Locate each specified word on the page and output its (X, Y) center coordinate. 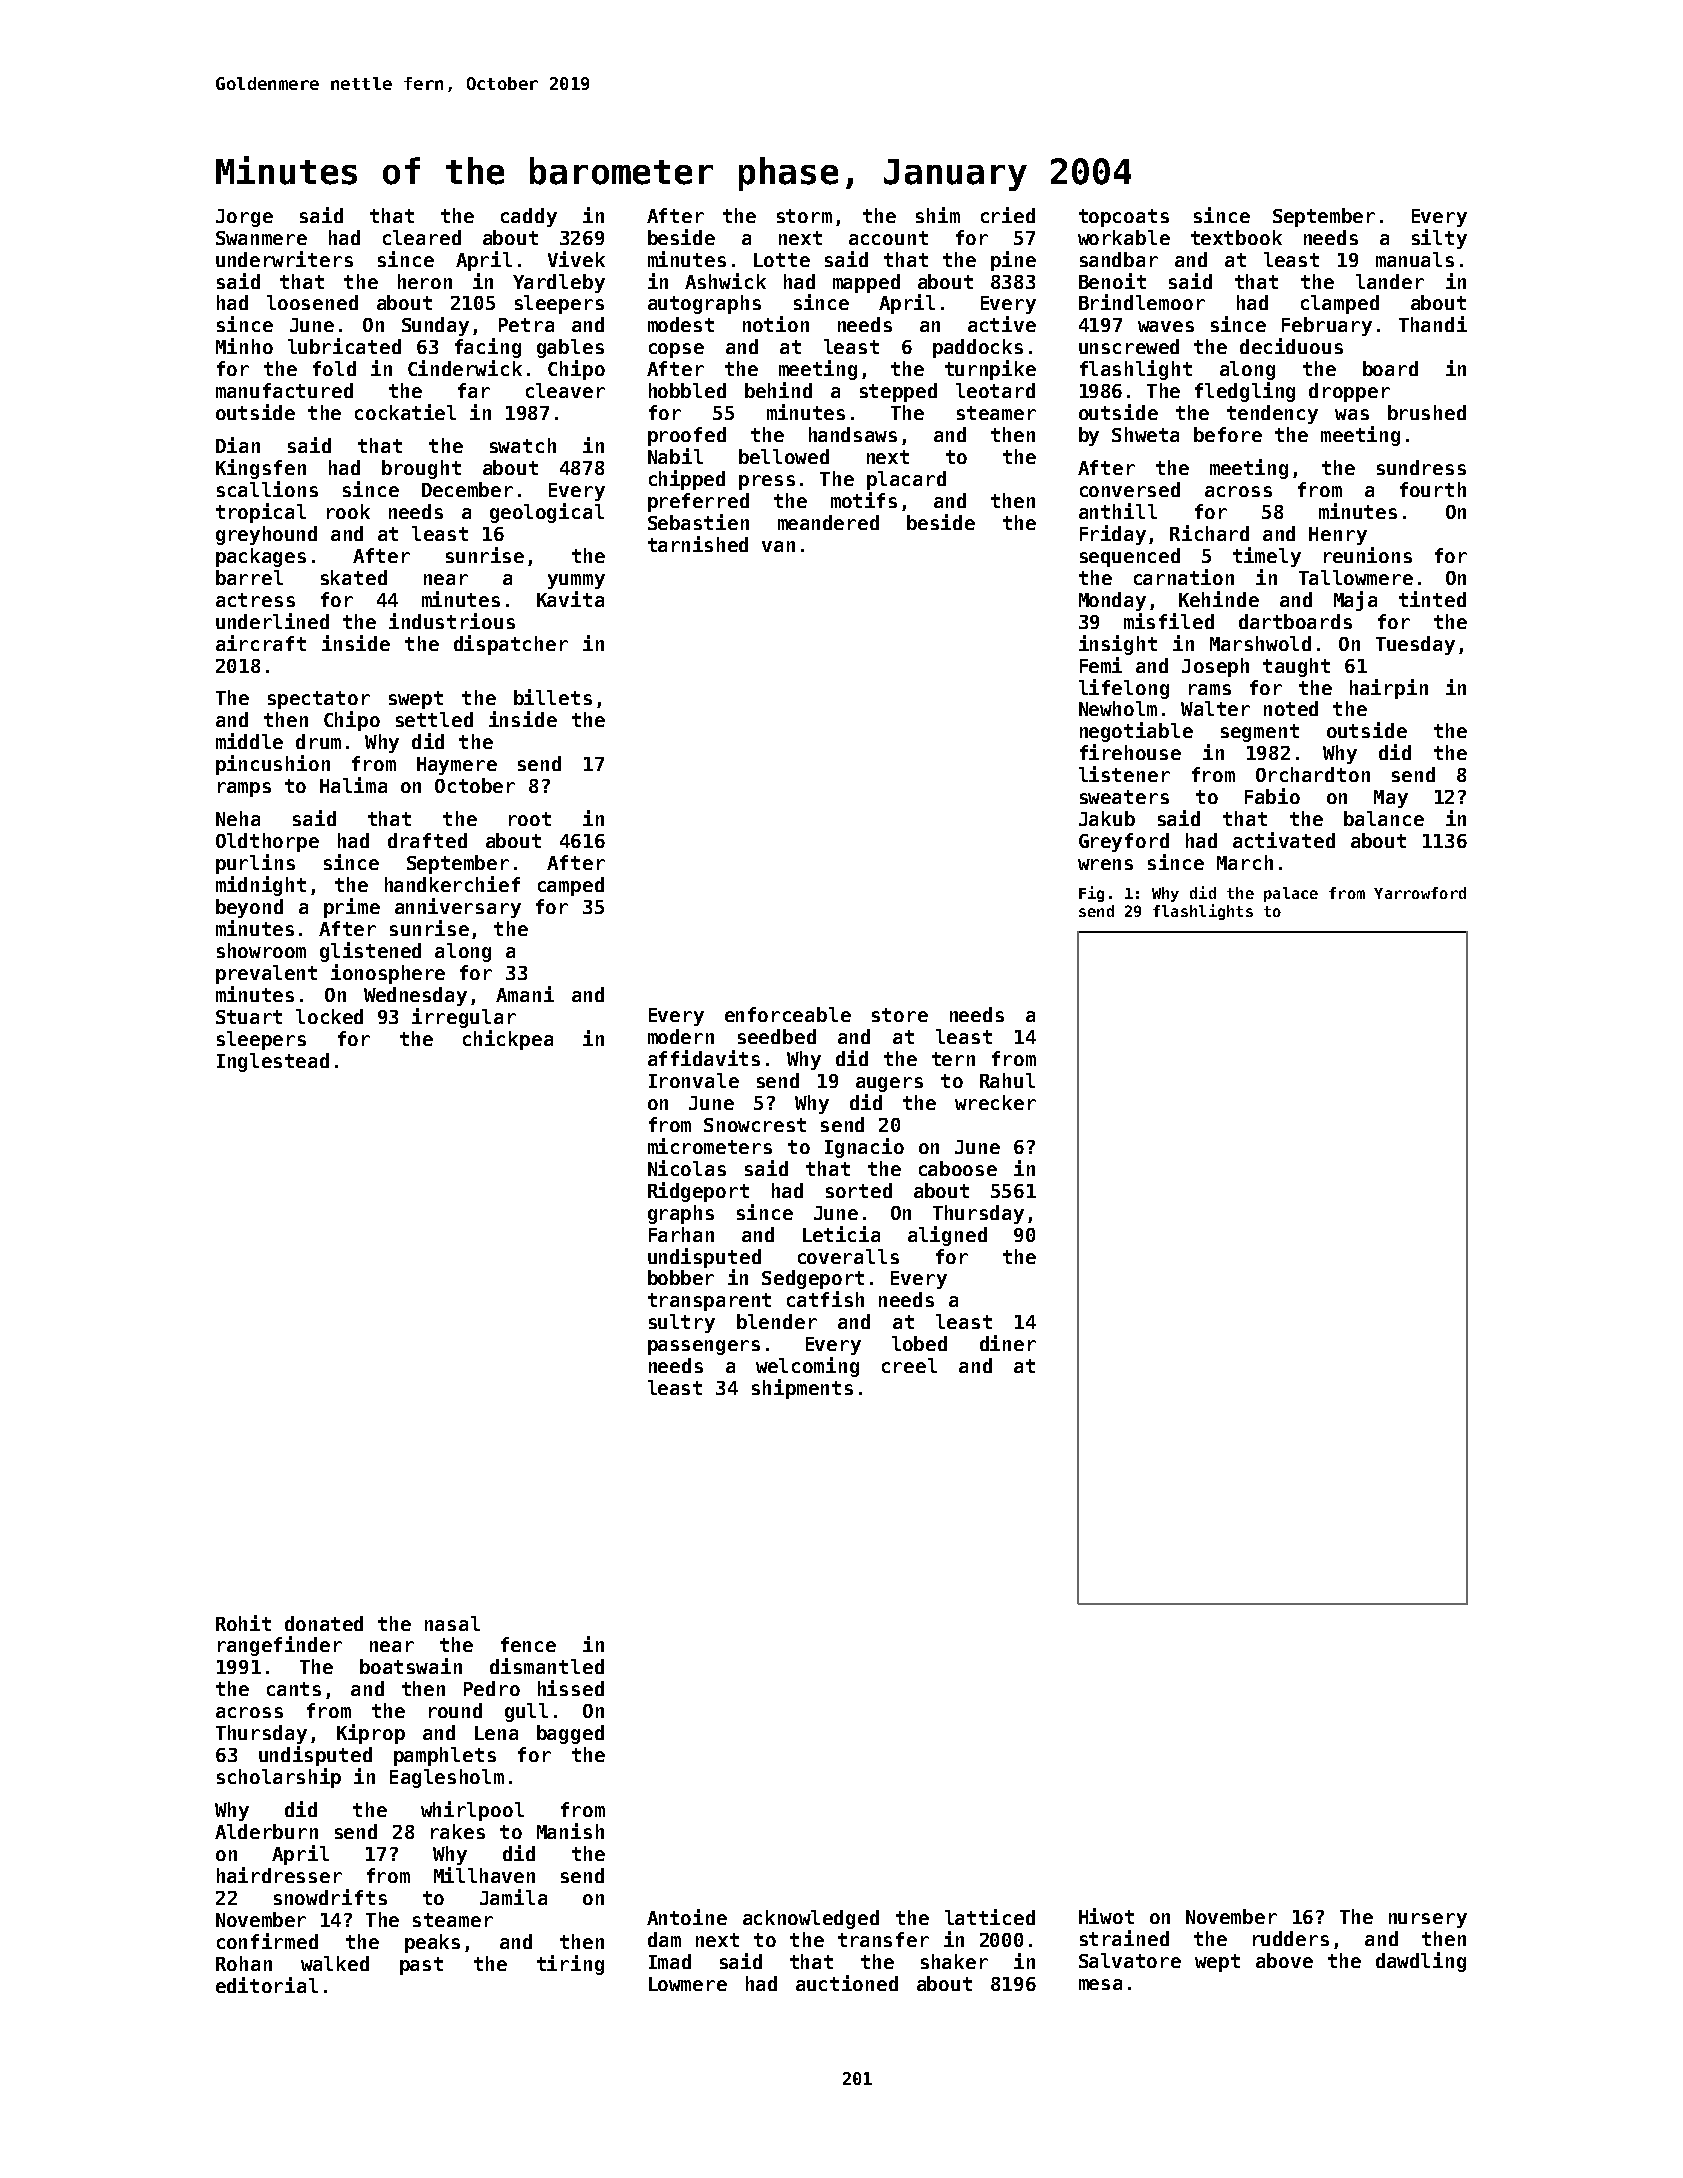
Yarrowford (1420, 893)
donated (324, 1623)
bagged (570, 1734)
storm (804, 216)
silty (1439, 239)
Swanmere (261, 238)
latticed (990, 1917)
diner (1008, 1343)
